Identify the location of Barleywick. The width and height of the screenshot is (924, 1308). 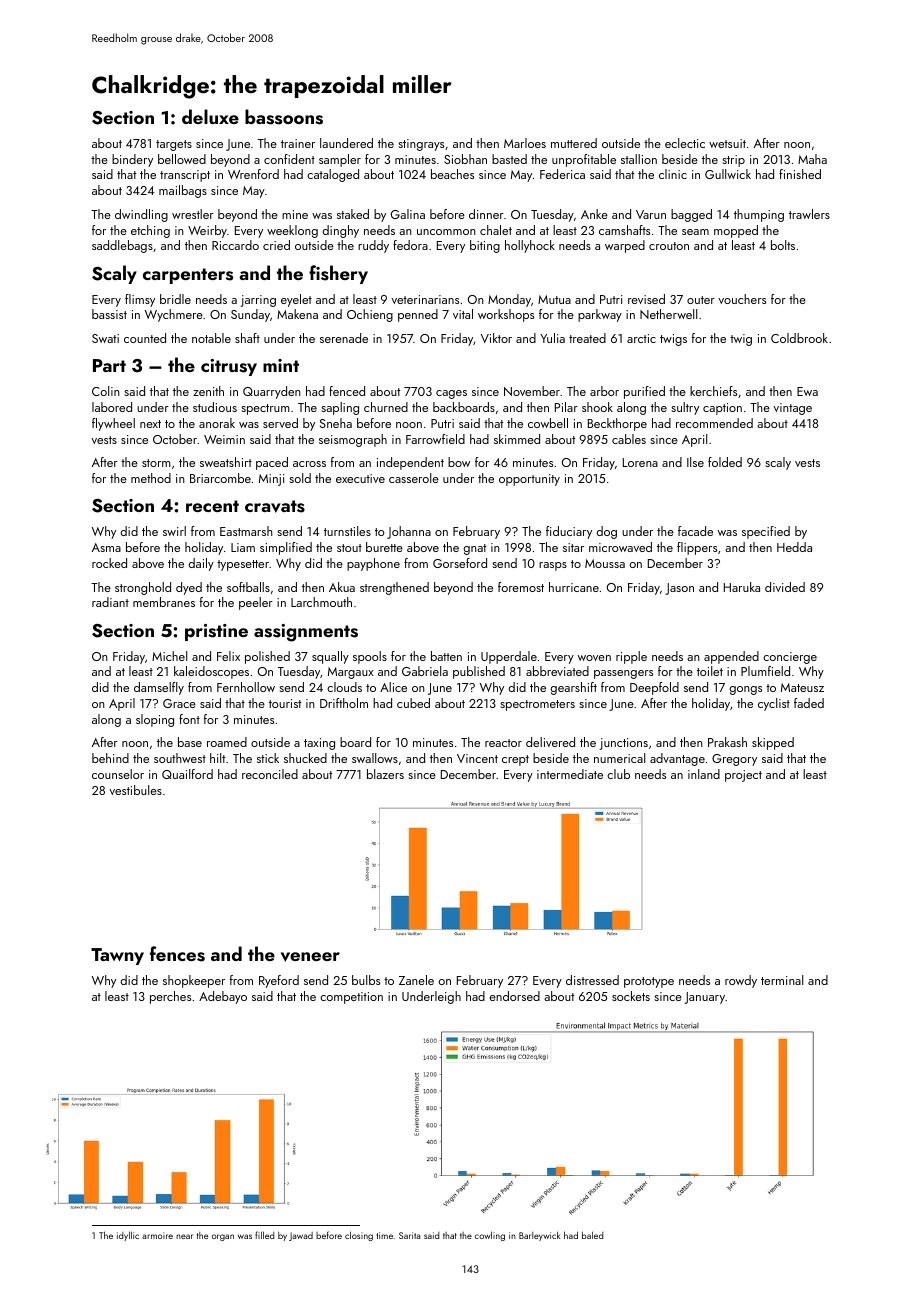
(540, 1236).
